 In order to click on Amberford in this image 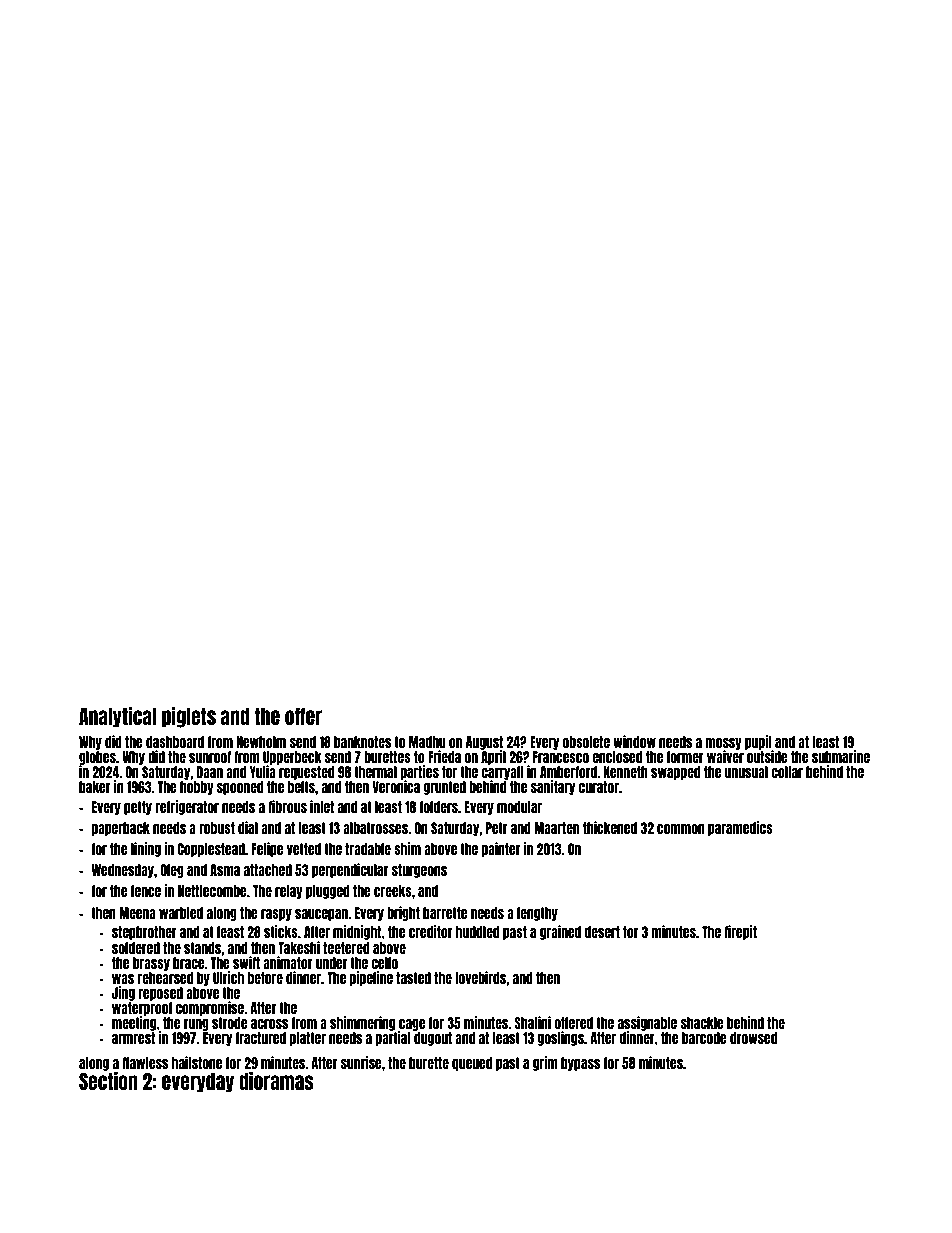, I will do `click(568, 772)`.
